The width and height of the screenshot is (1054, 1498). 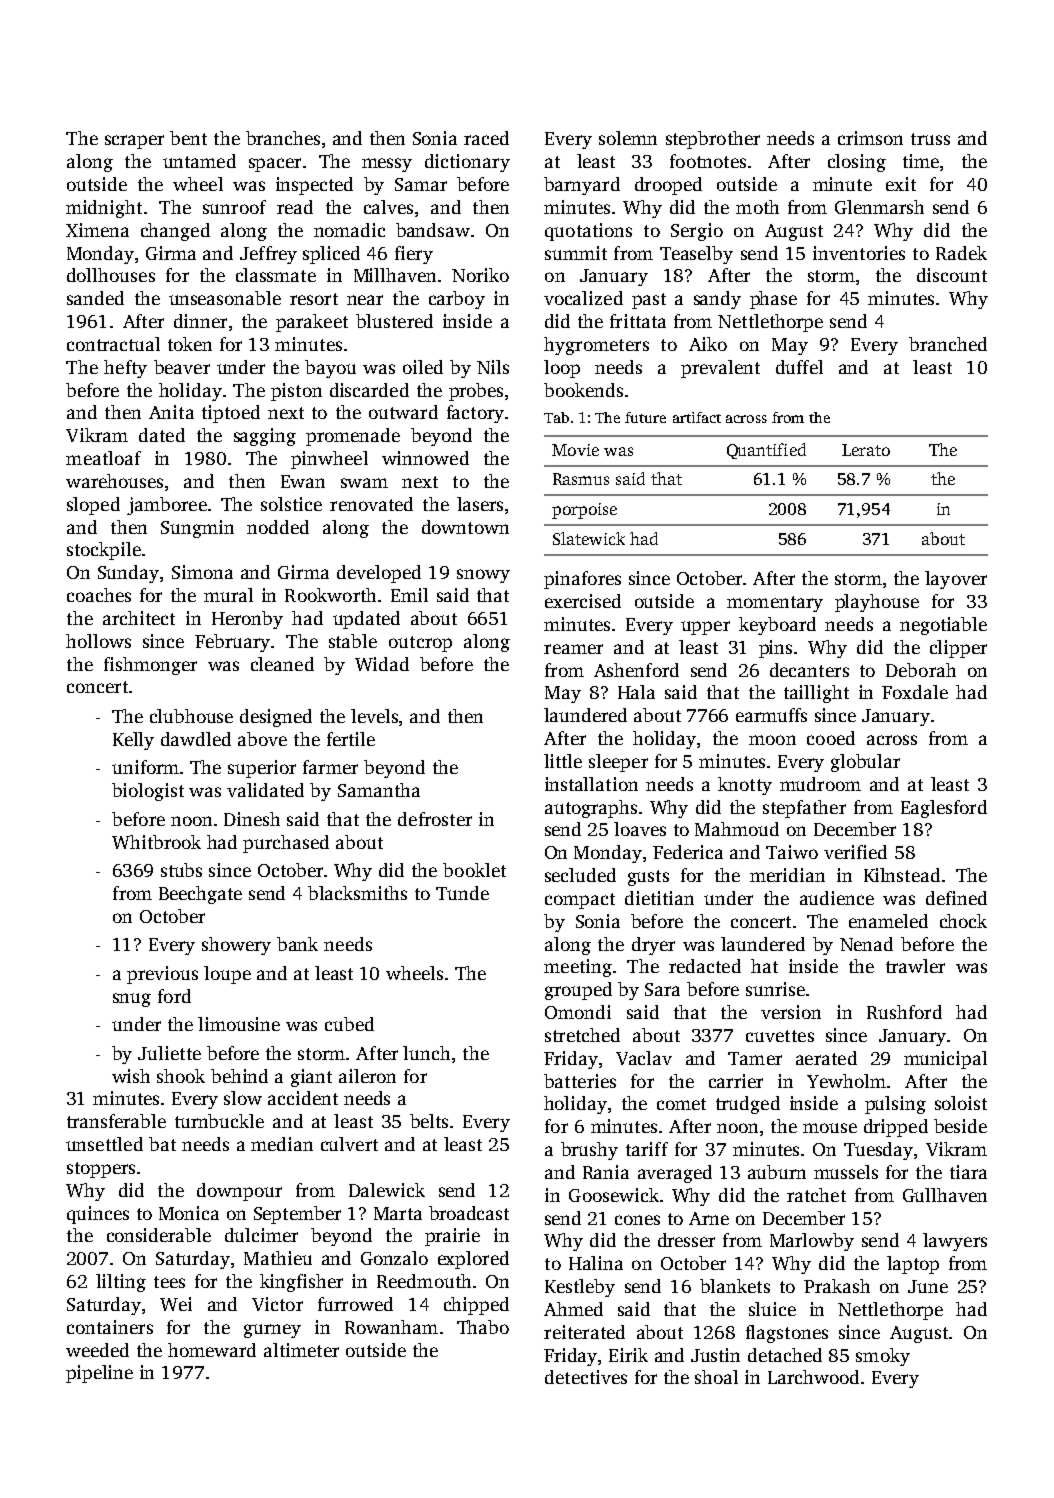 What do you see at coordinates (713, 140) in the screenshot?
I see `stepbrother` at bounding box center [713, 140].
